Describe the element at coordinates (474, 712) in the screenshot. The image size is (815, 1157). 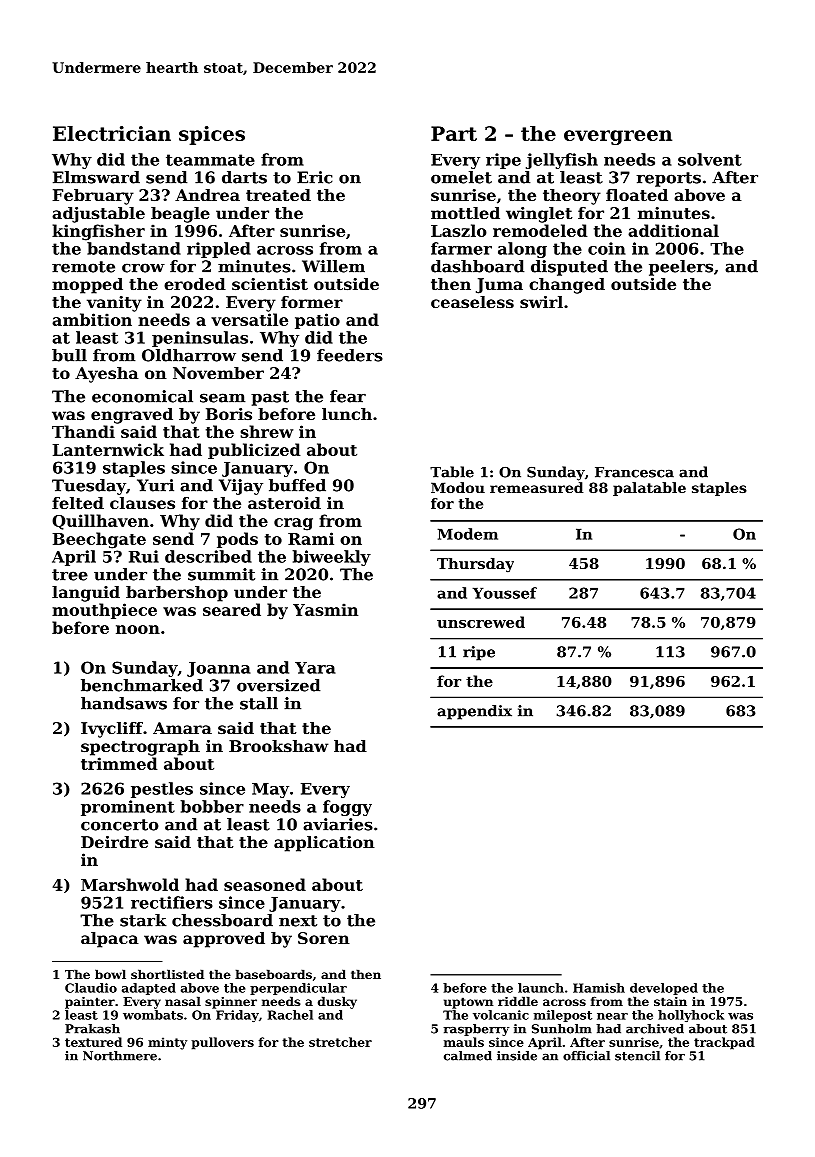
I see `appendix` at that location.
